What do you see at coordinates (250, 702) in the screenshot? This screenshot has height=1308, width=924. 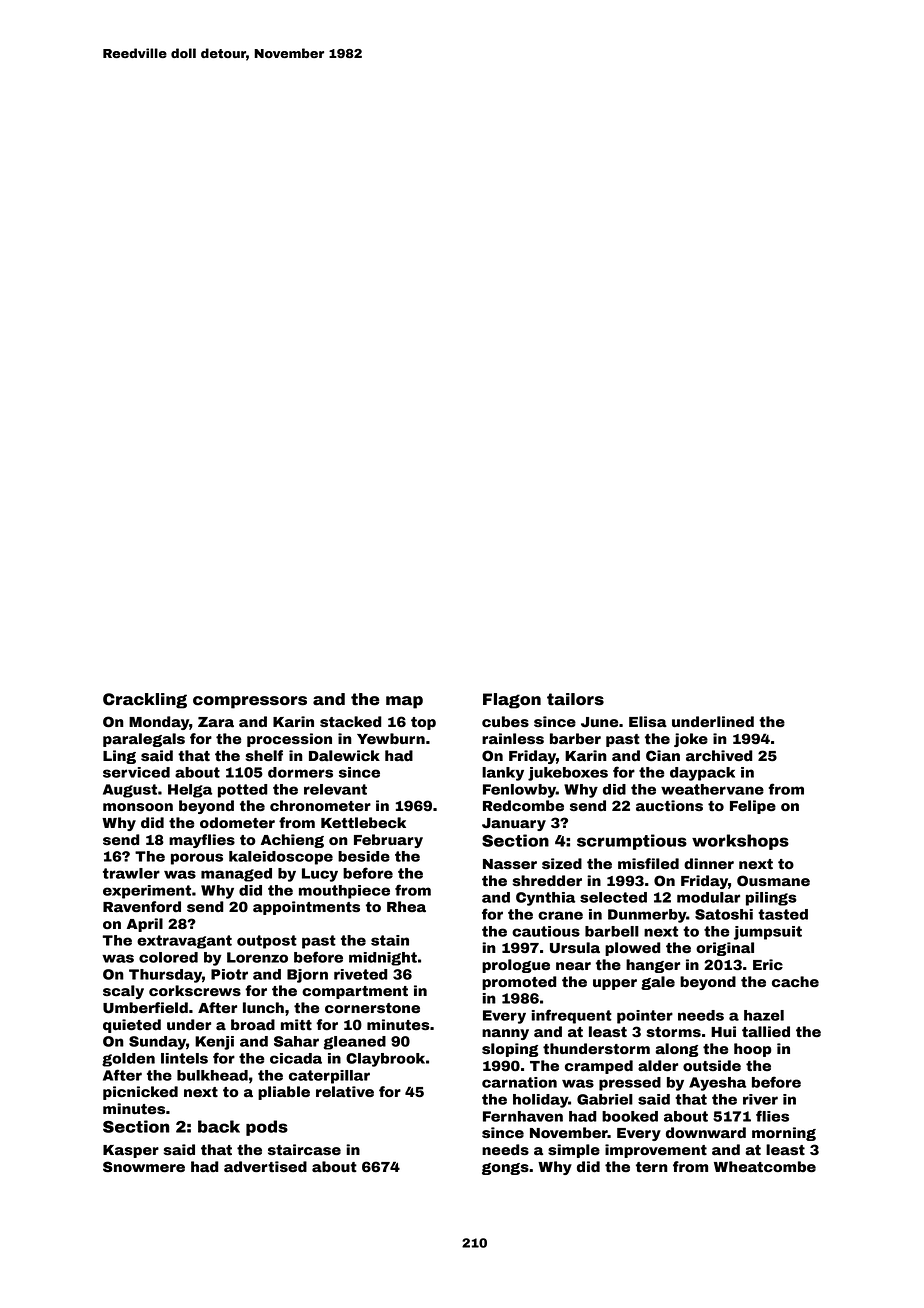 I see `compressors` at bounding box center [250, 702].
